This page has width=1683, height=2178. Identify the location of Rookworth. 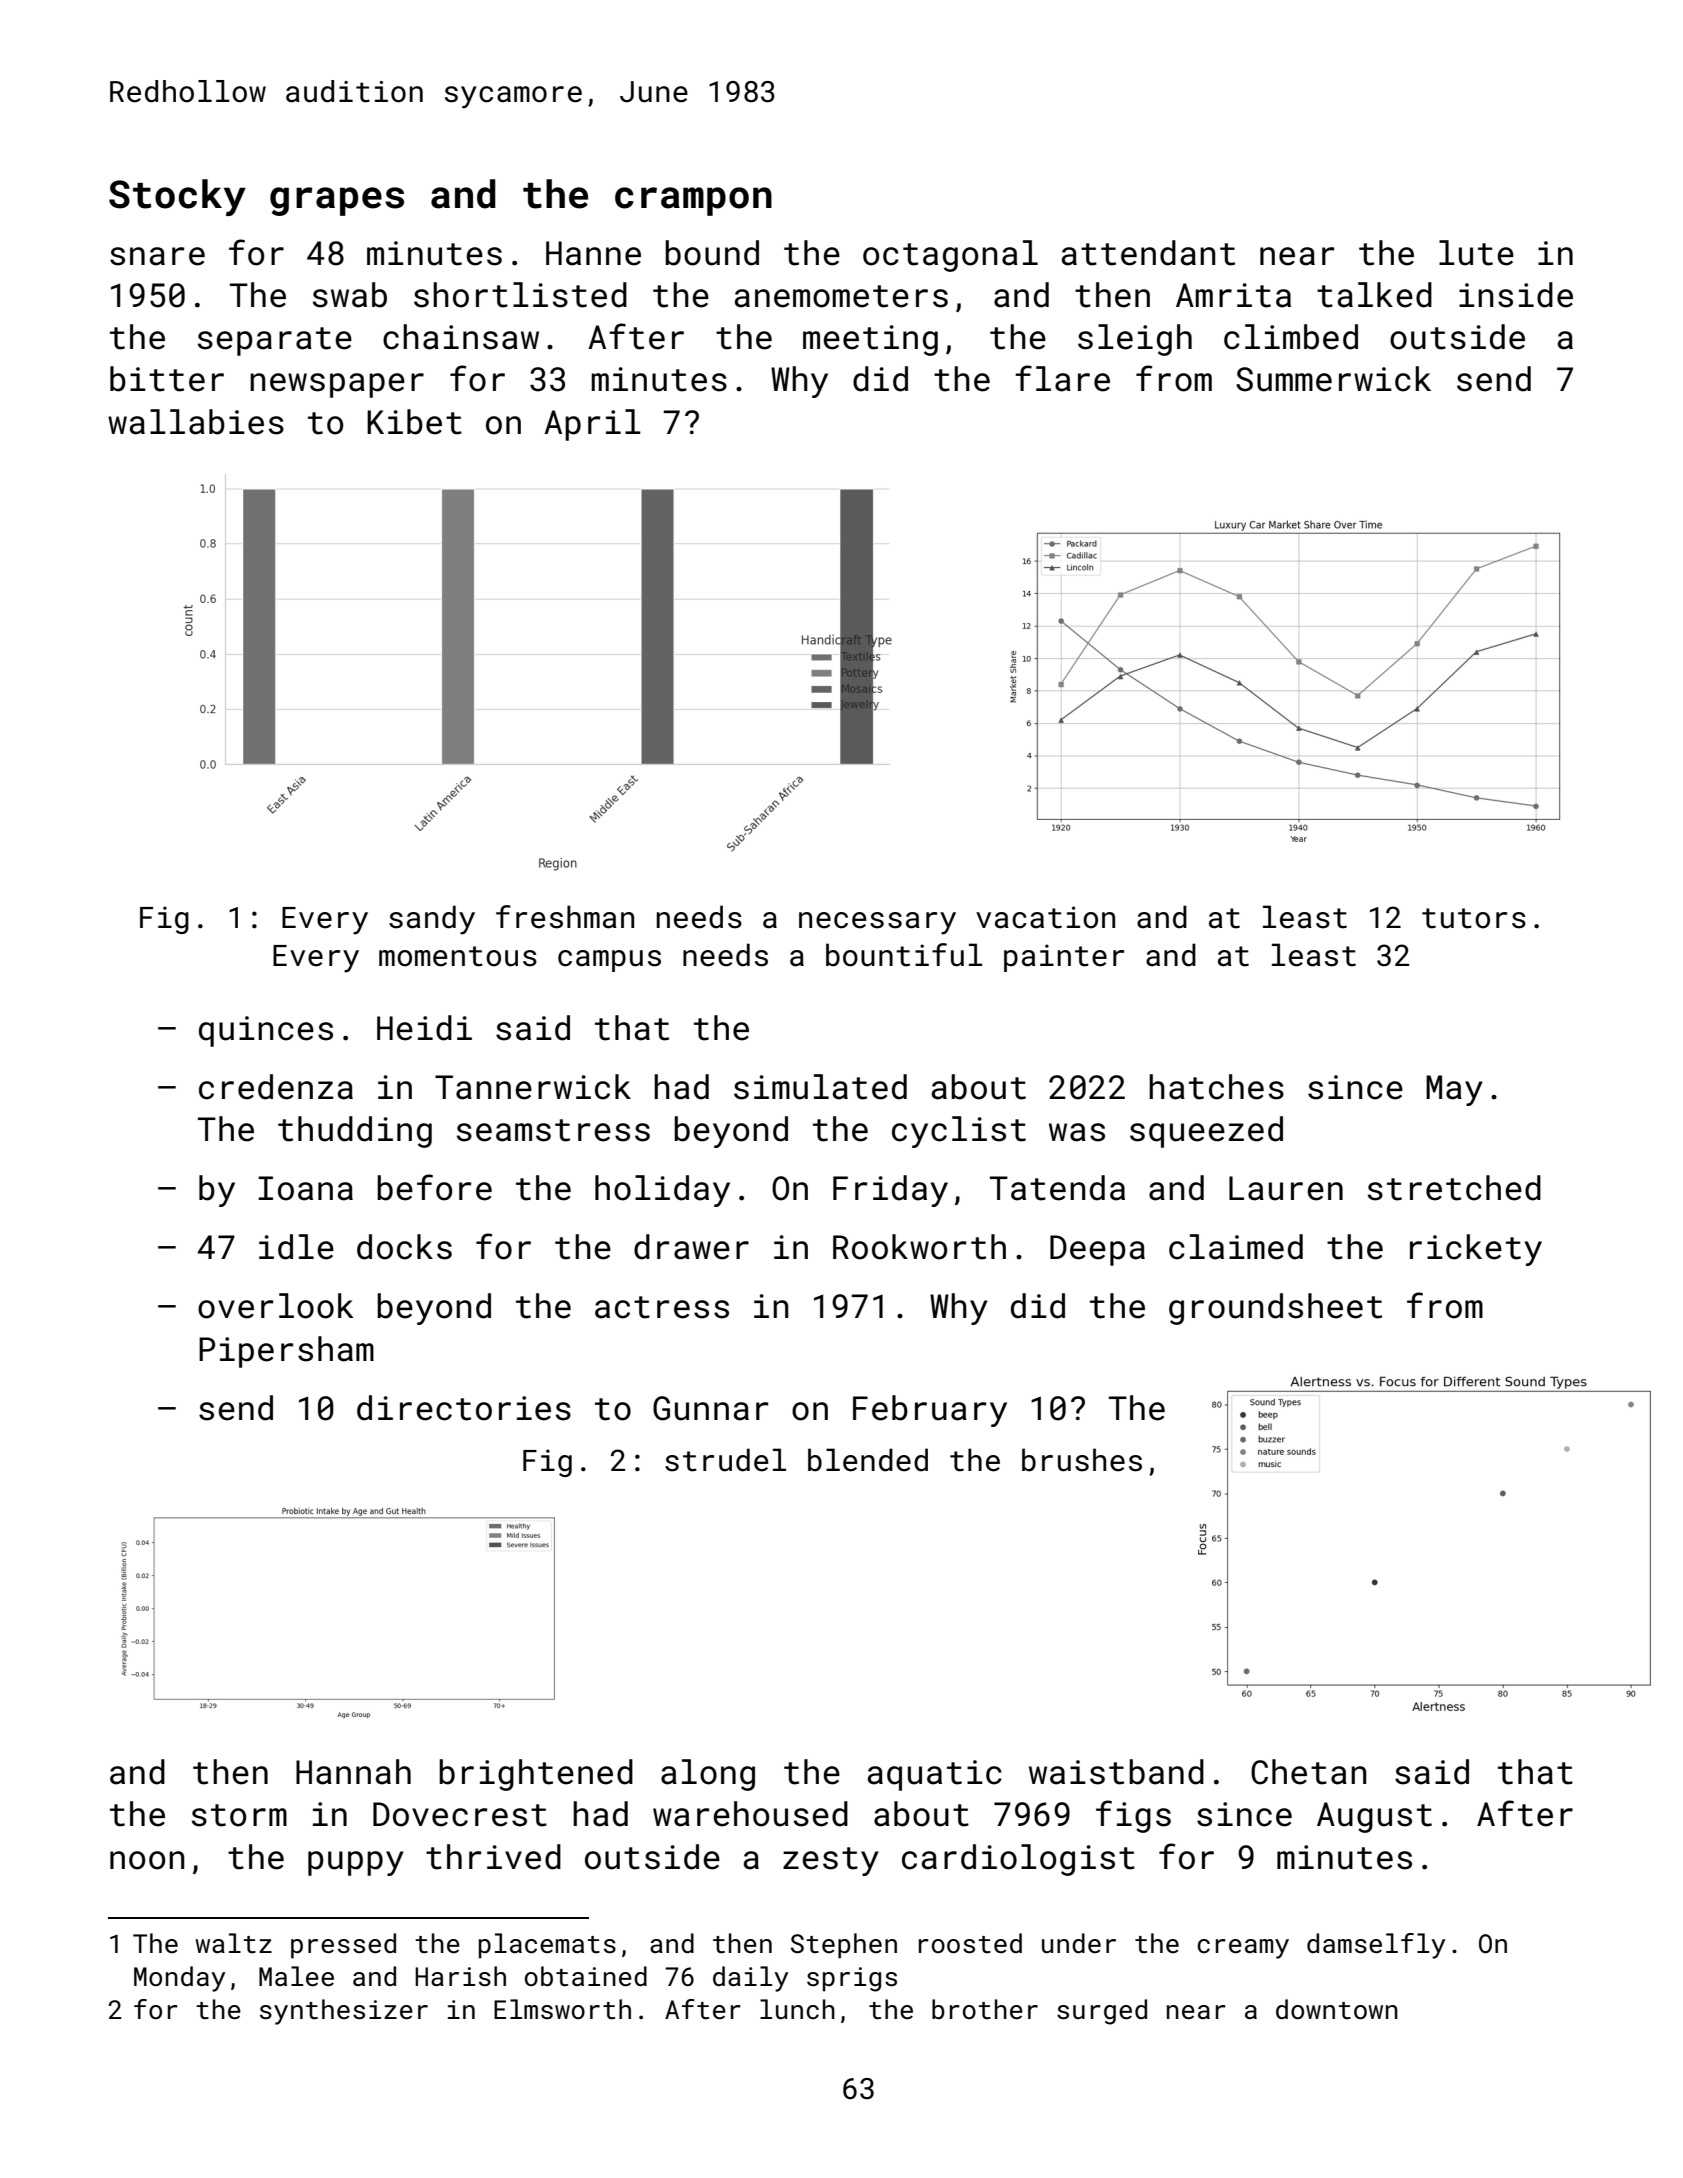
(919, 1247).
